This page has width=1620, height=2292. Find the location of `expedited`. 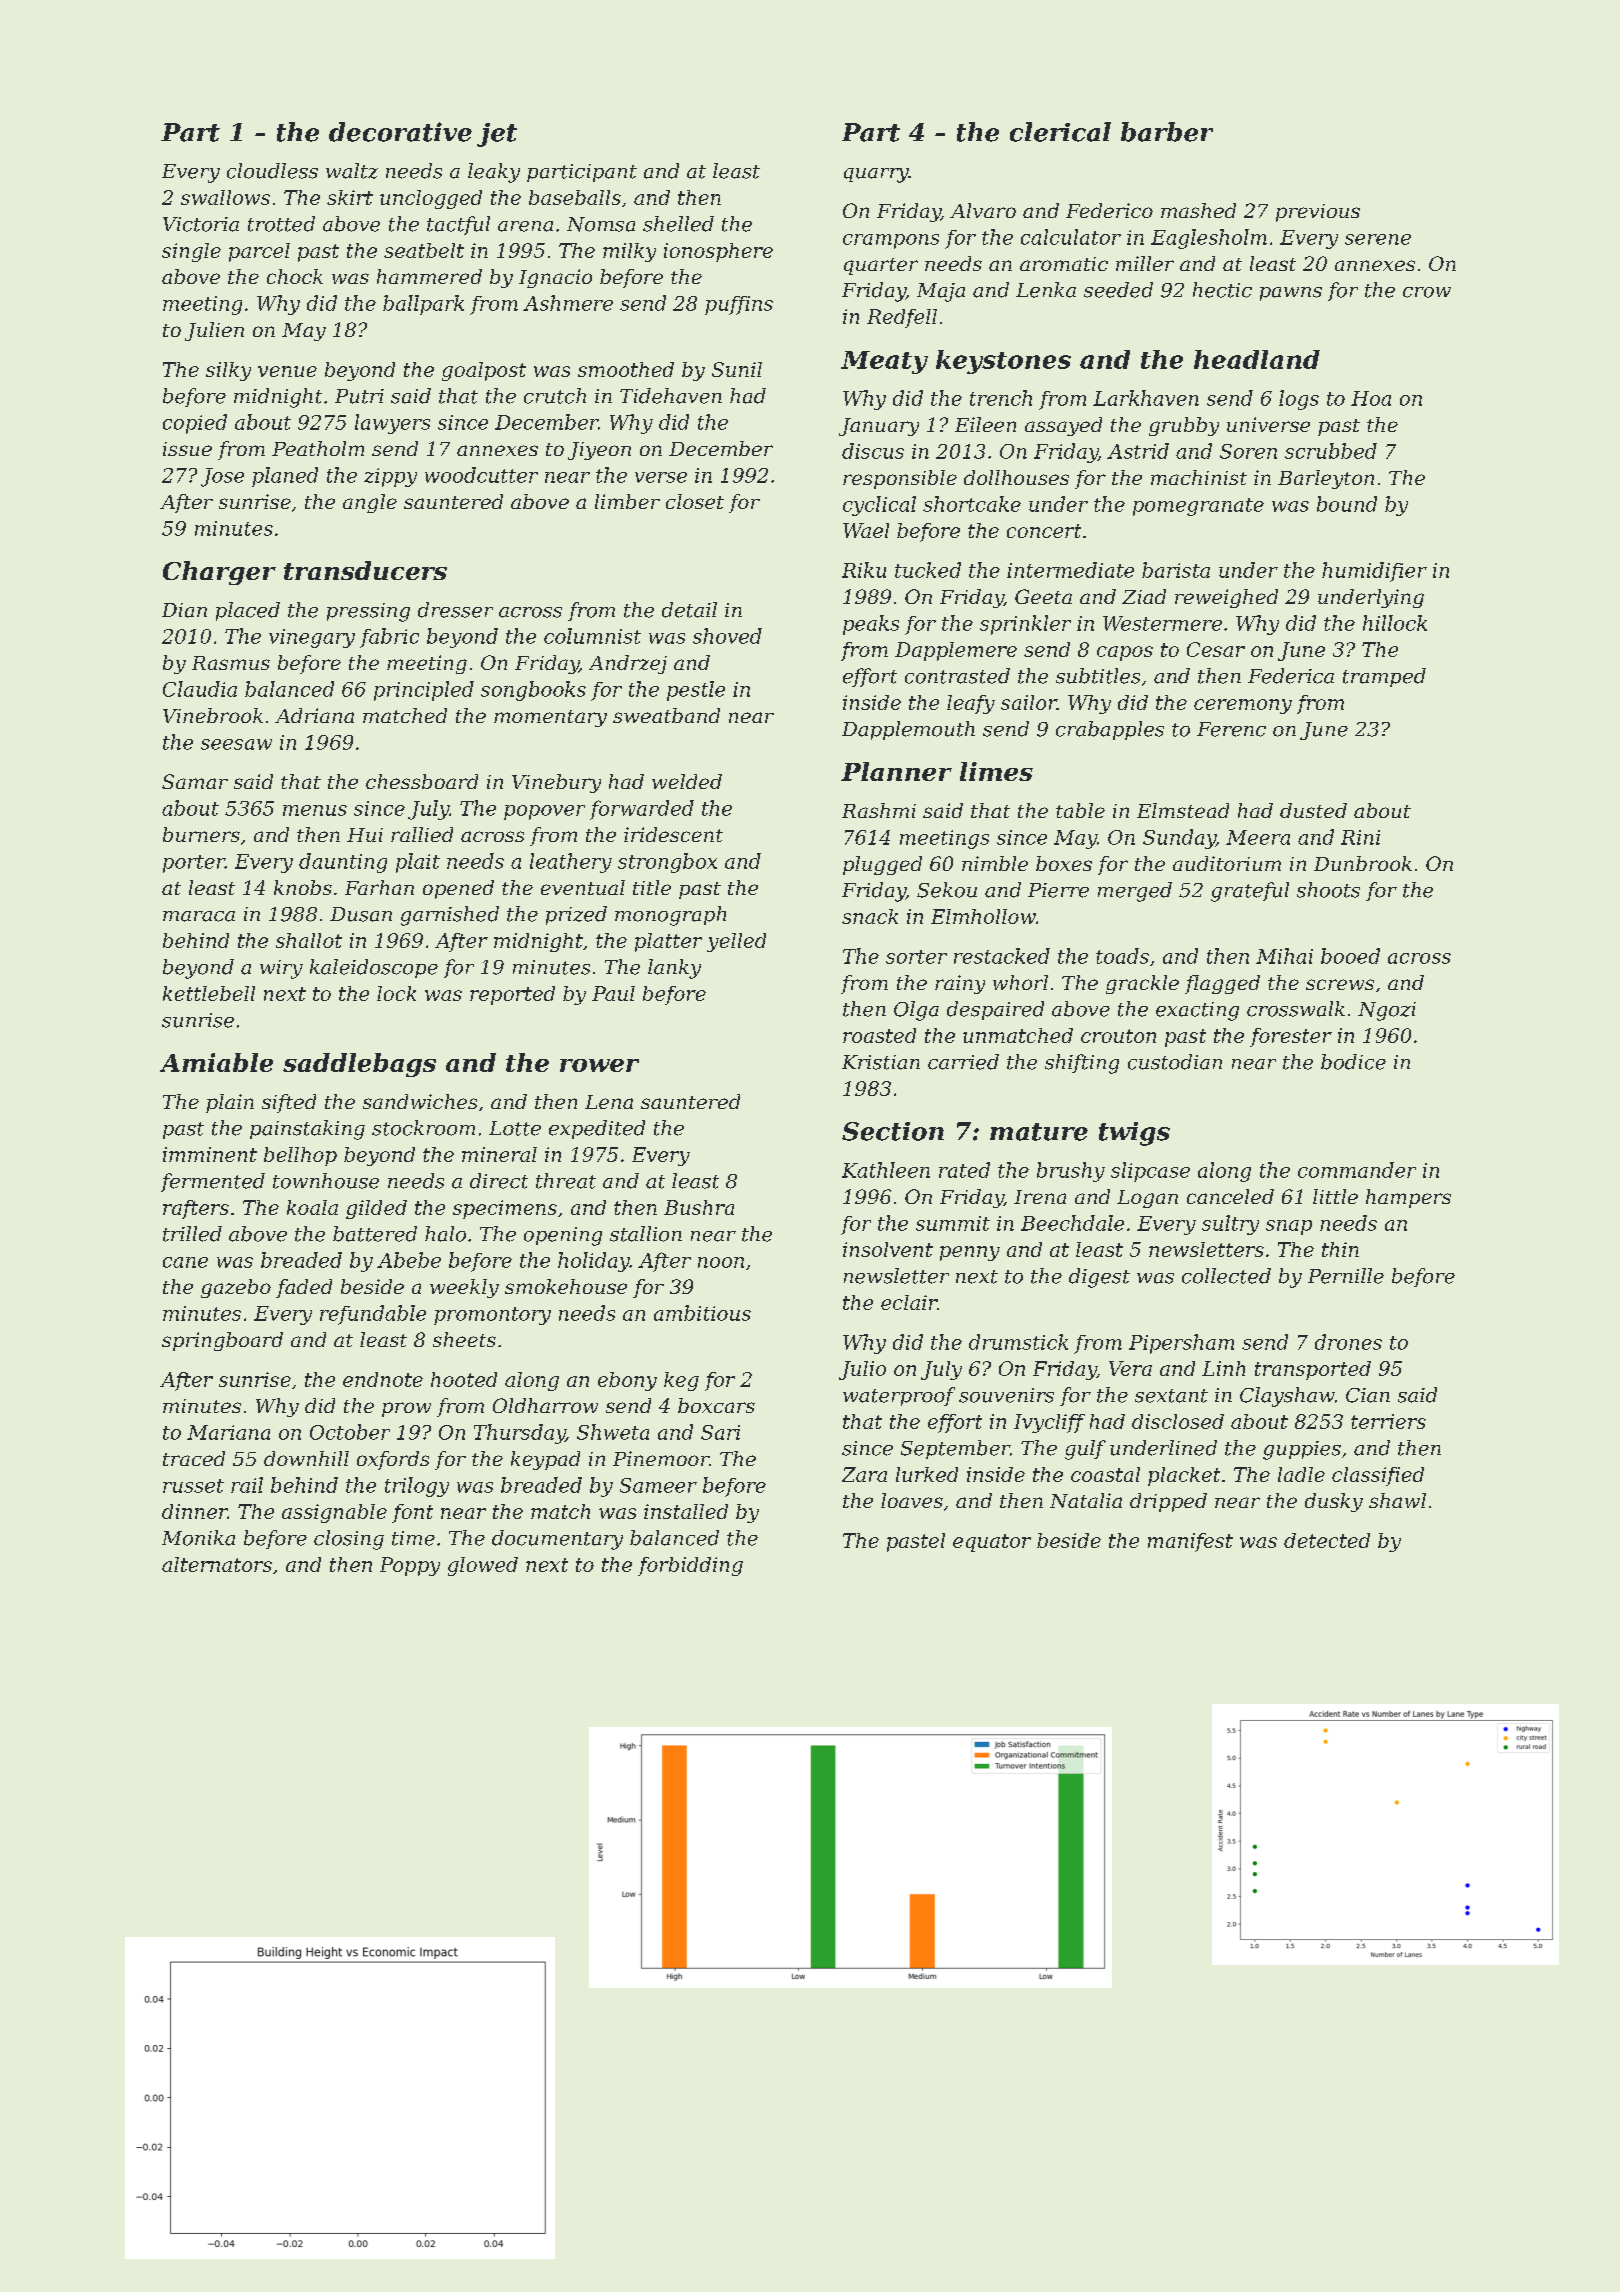

expedited is located at coordinates (597, 1129).
